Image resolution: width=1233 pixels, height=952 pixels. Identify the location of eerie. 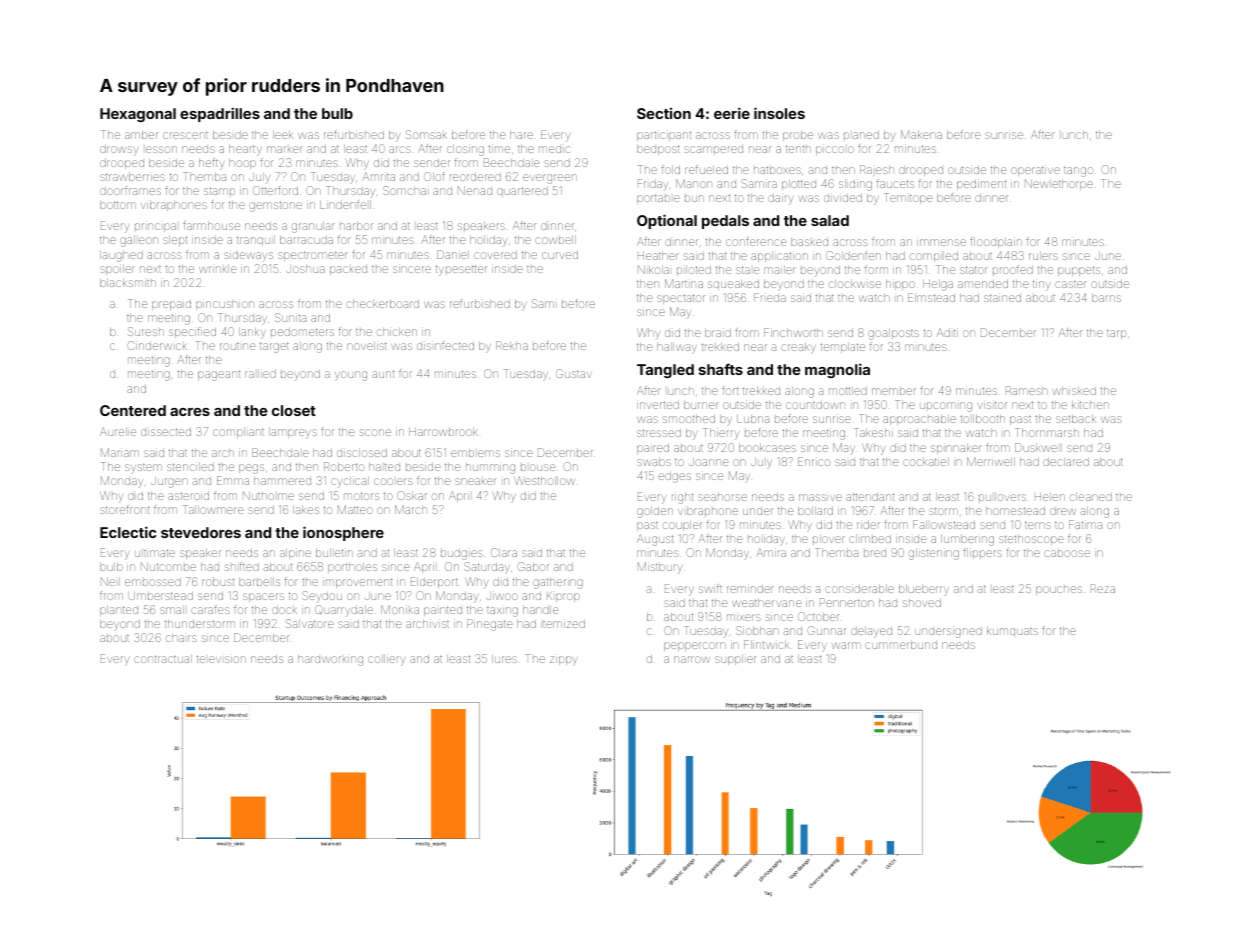
(732, 113).
